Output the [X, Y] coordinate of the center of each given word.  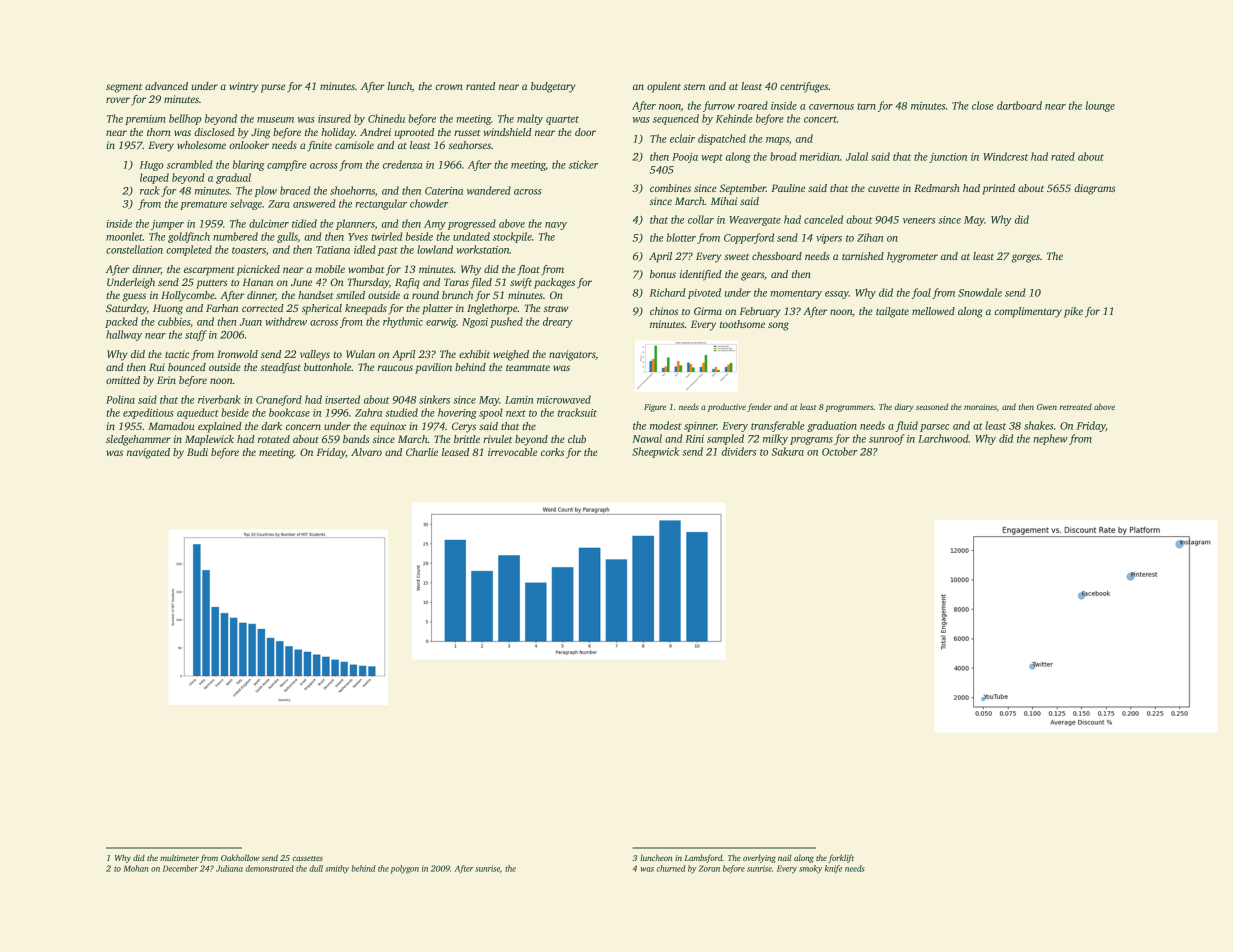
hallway [124, 335]
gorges [1025, 258]
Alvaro [366, 452]
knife [833, 869]
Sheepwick [655, 452]
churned [671, 868]
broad [783, 156]
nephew [1051, 439]
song [778, 326]
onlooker [249, 145]
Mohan [136, 868]
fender [759, 407]
